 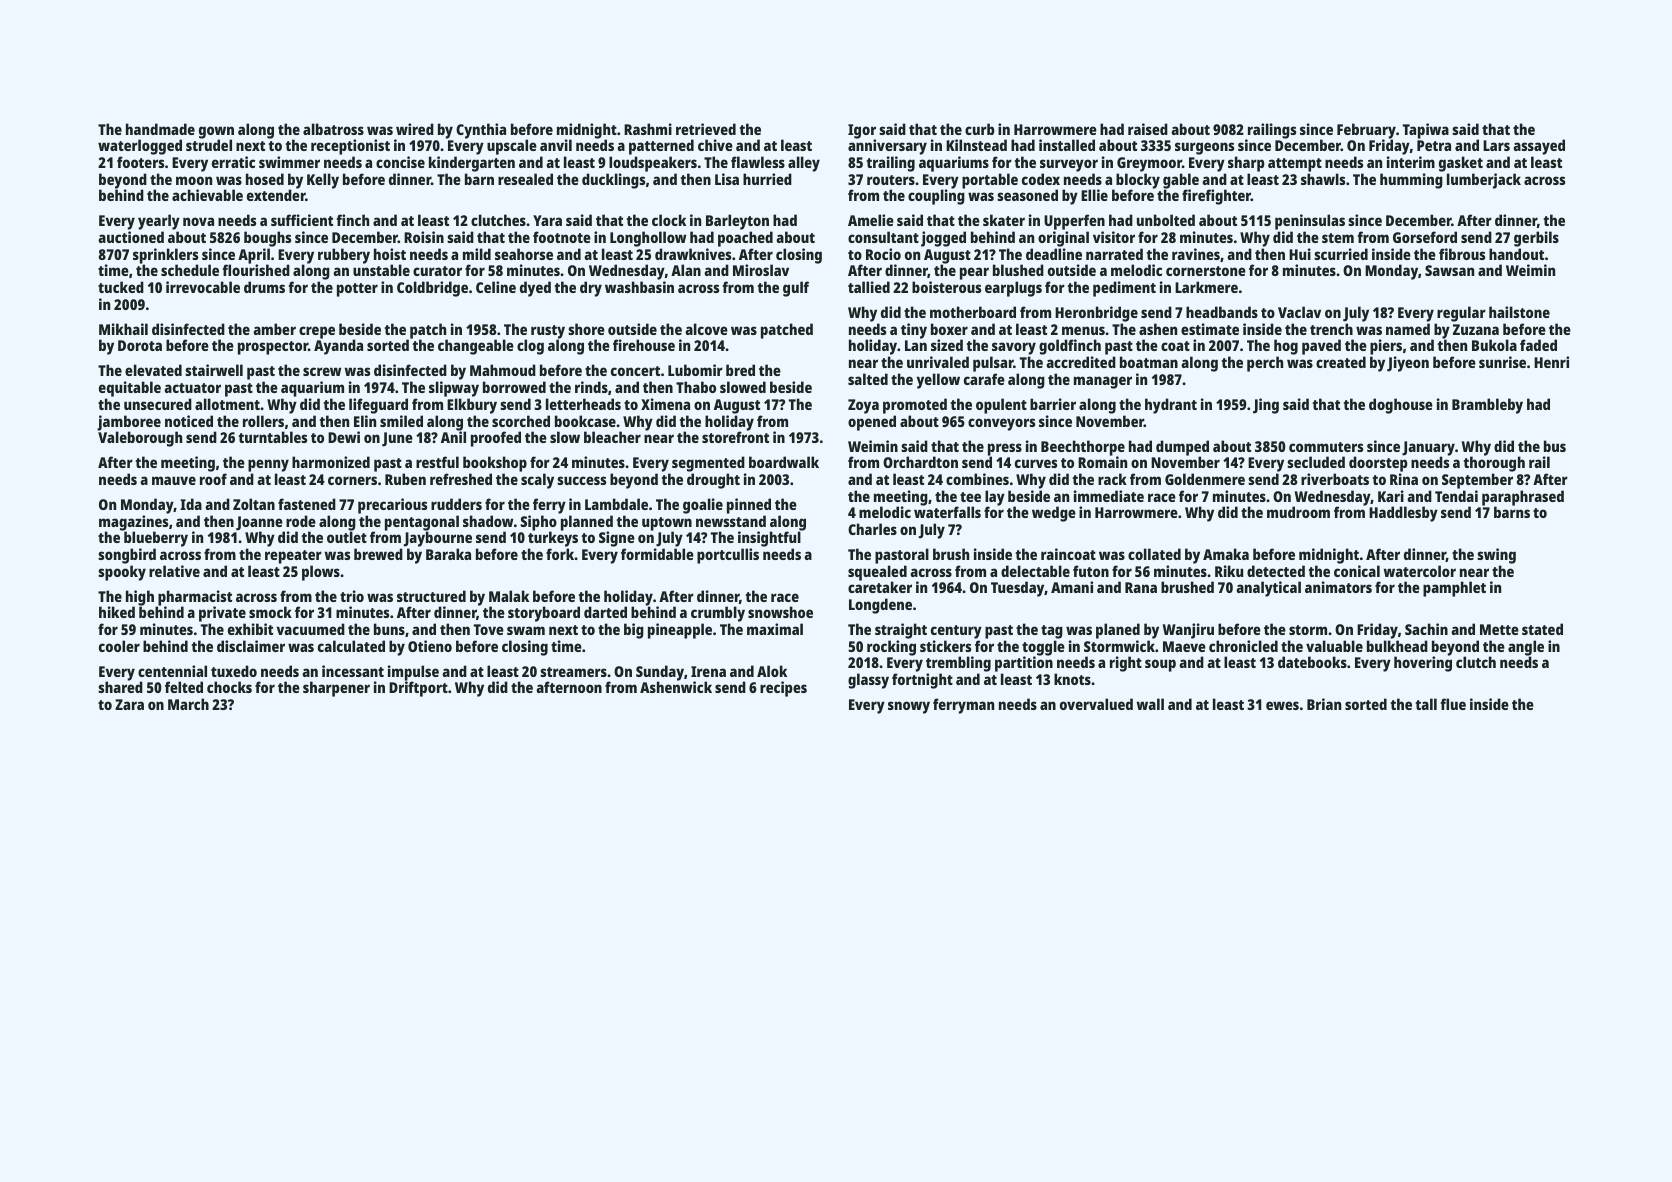 I want to click on paved, so click(x=1321, y=347).
